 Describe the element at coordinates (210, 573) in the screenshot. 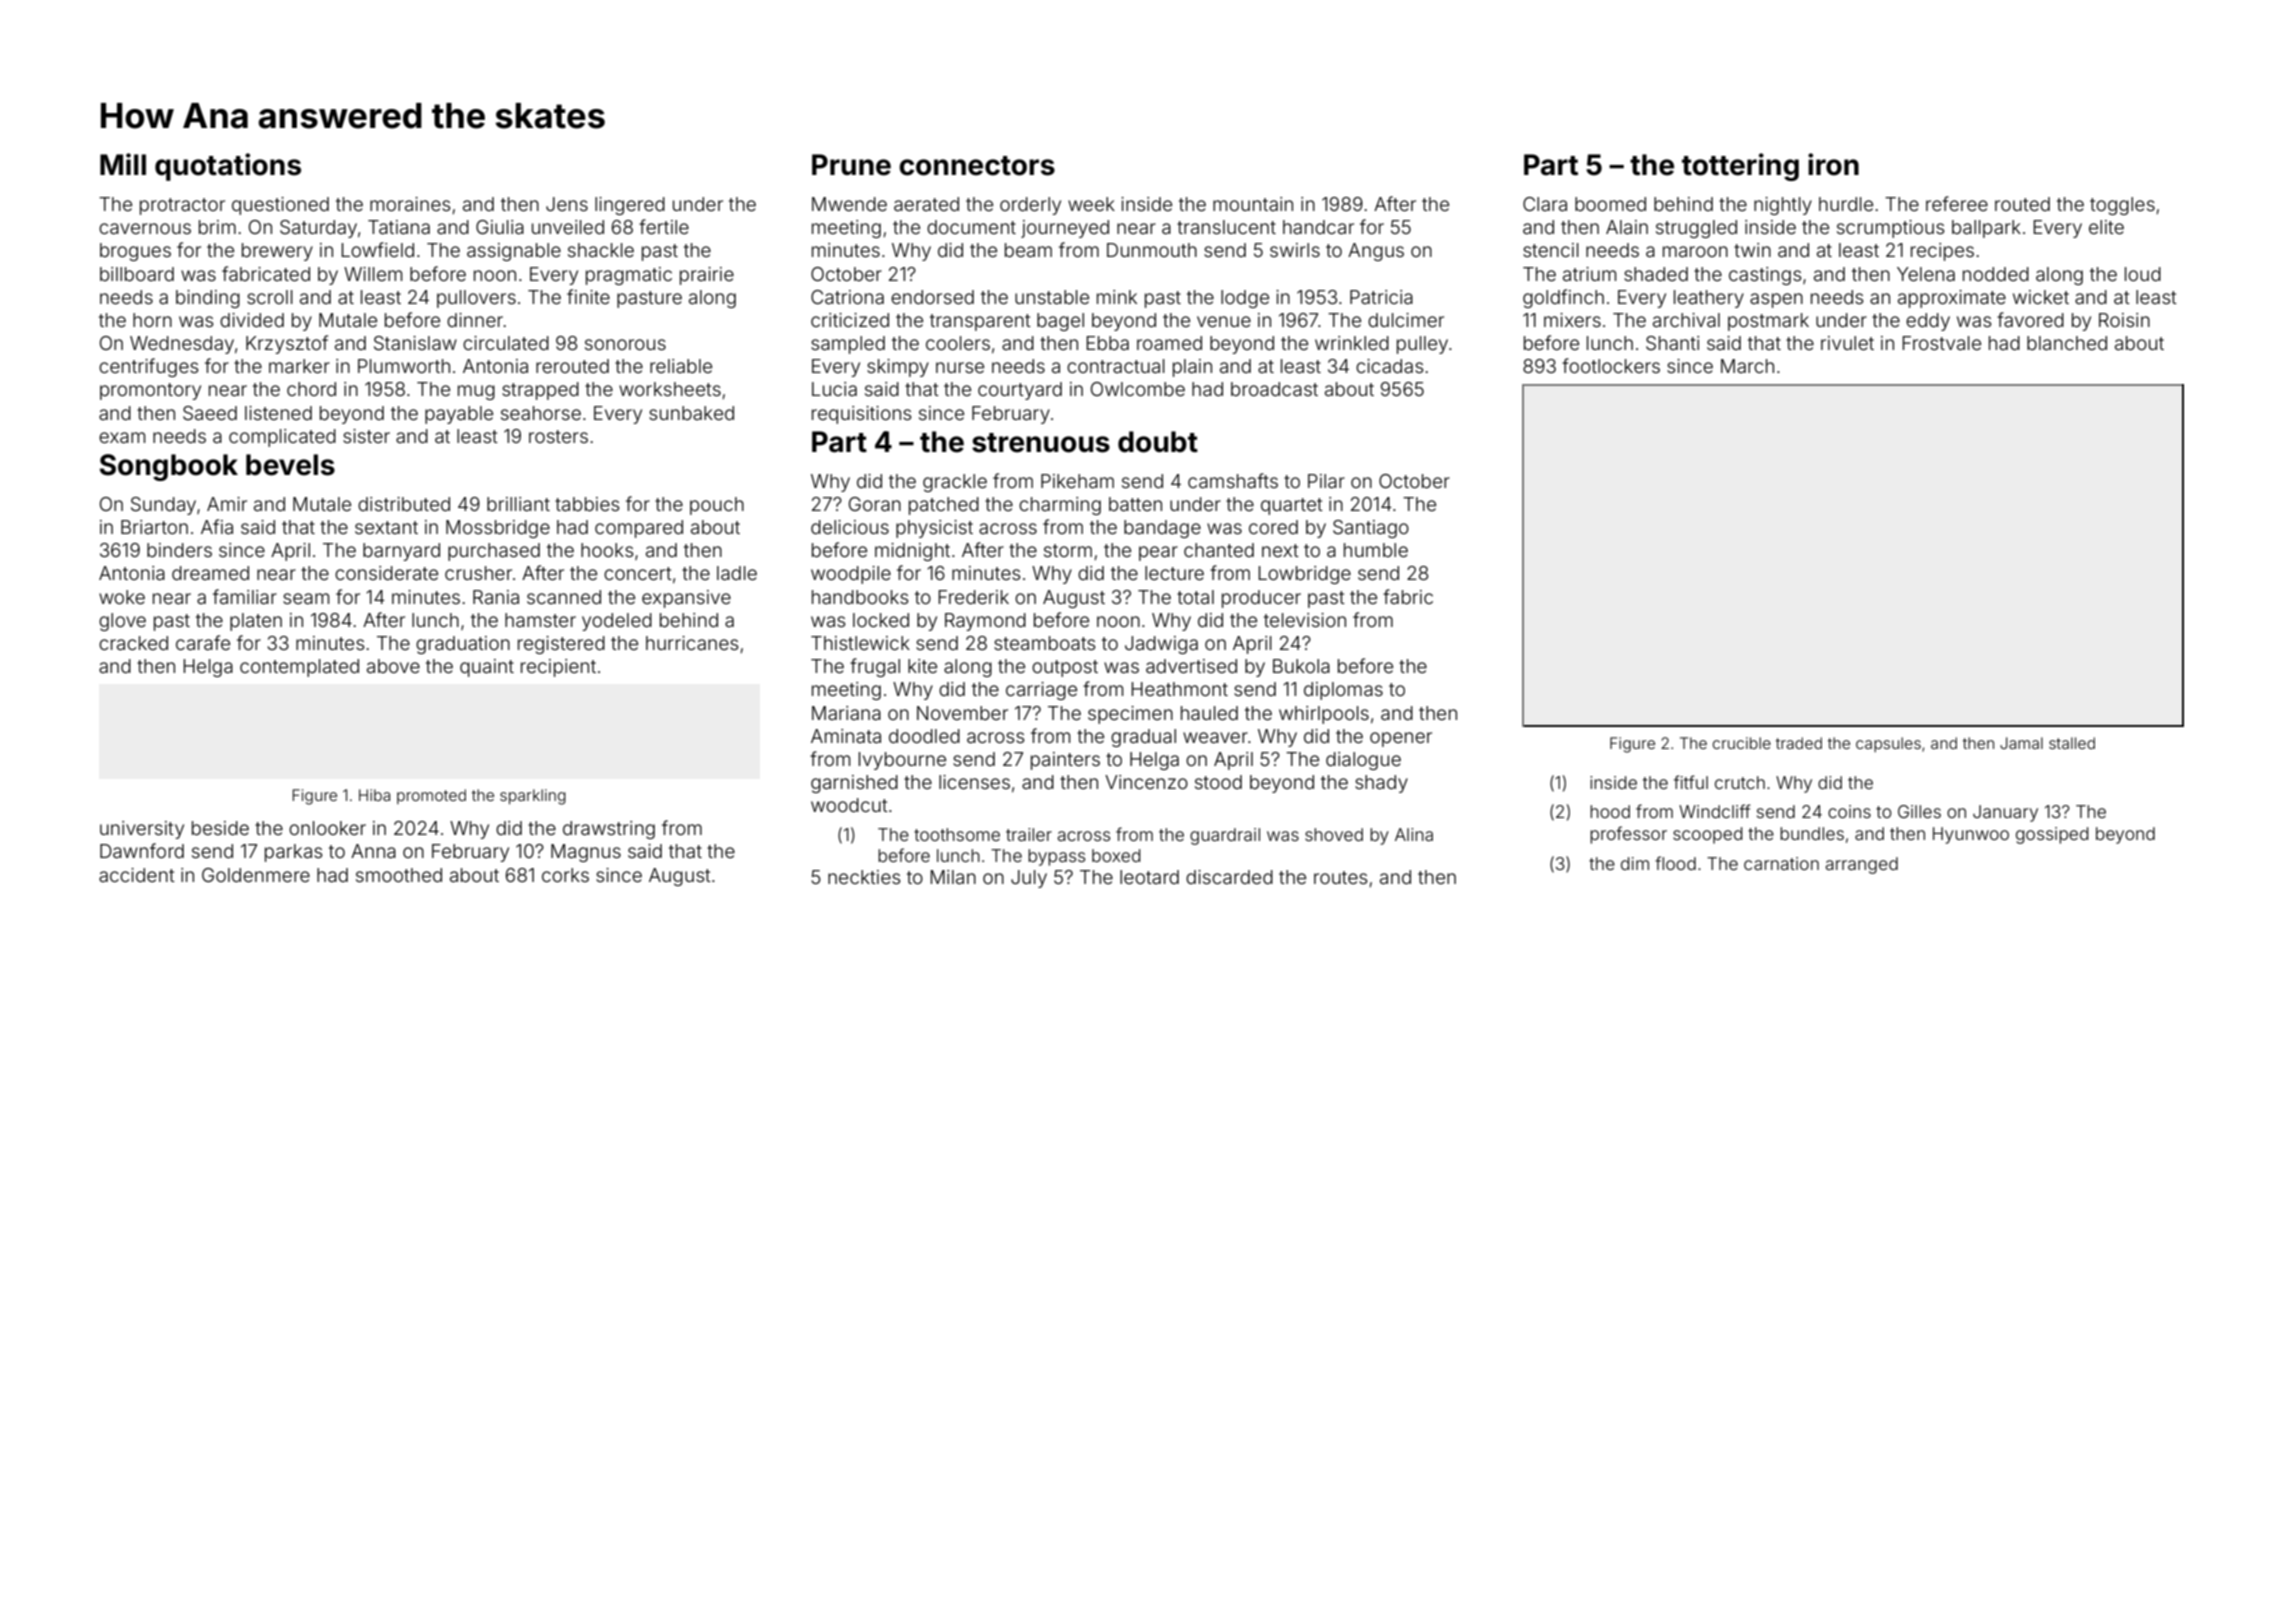

I see `dreamed` at that location.
